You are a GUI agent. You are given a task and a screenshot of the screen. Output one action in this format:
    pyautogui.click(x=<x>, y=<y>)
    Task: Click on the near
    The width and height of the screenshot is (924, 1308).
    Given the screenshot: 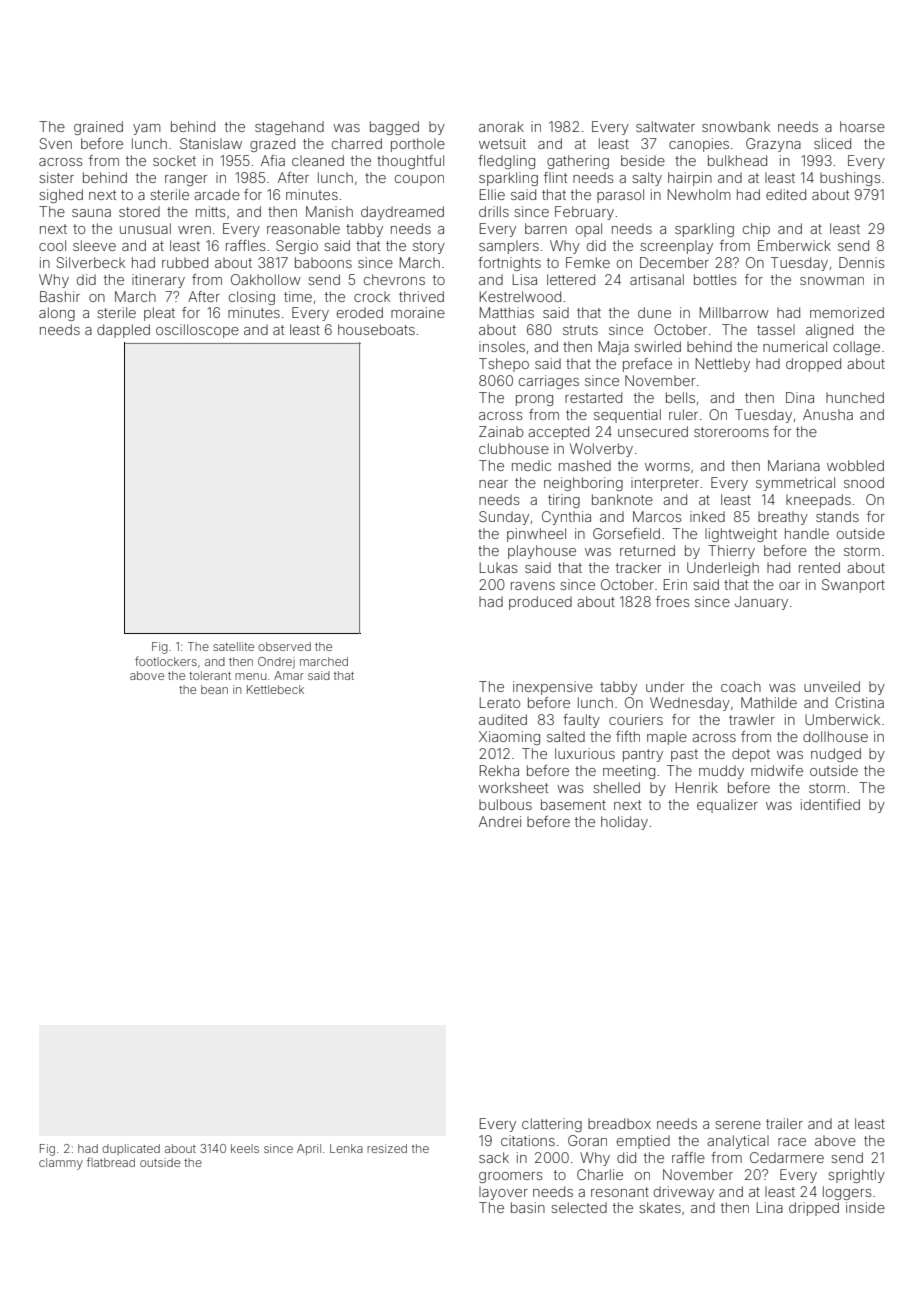 What is the action you would take?
    pyautogui.click(x=493, y=484)
